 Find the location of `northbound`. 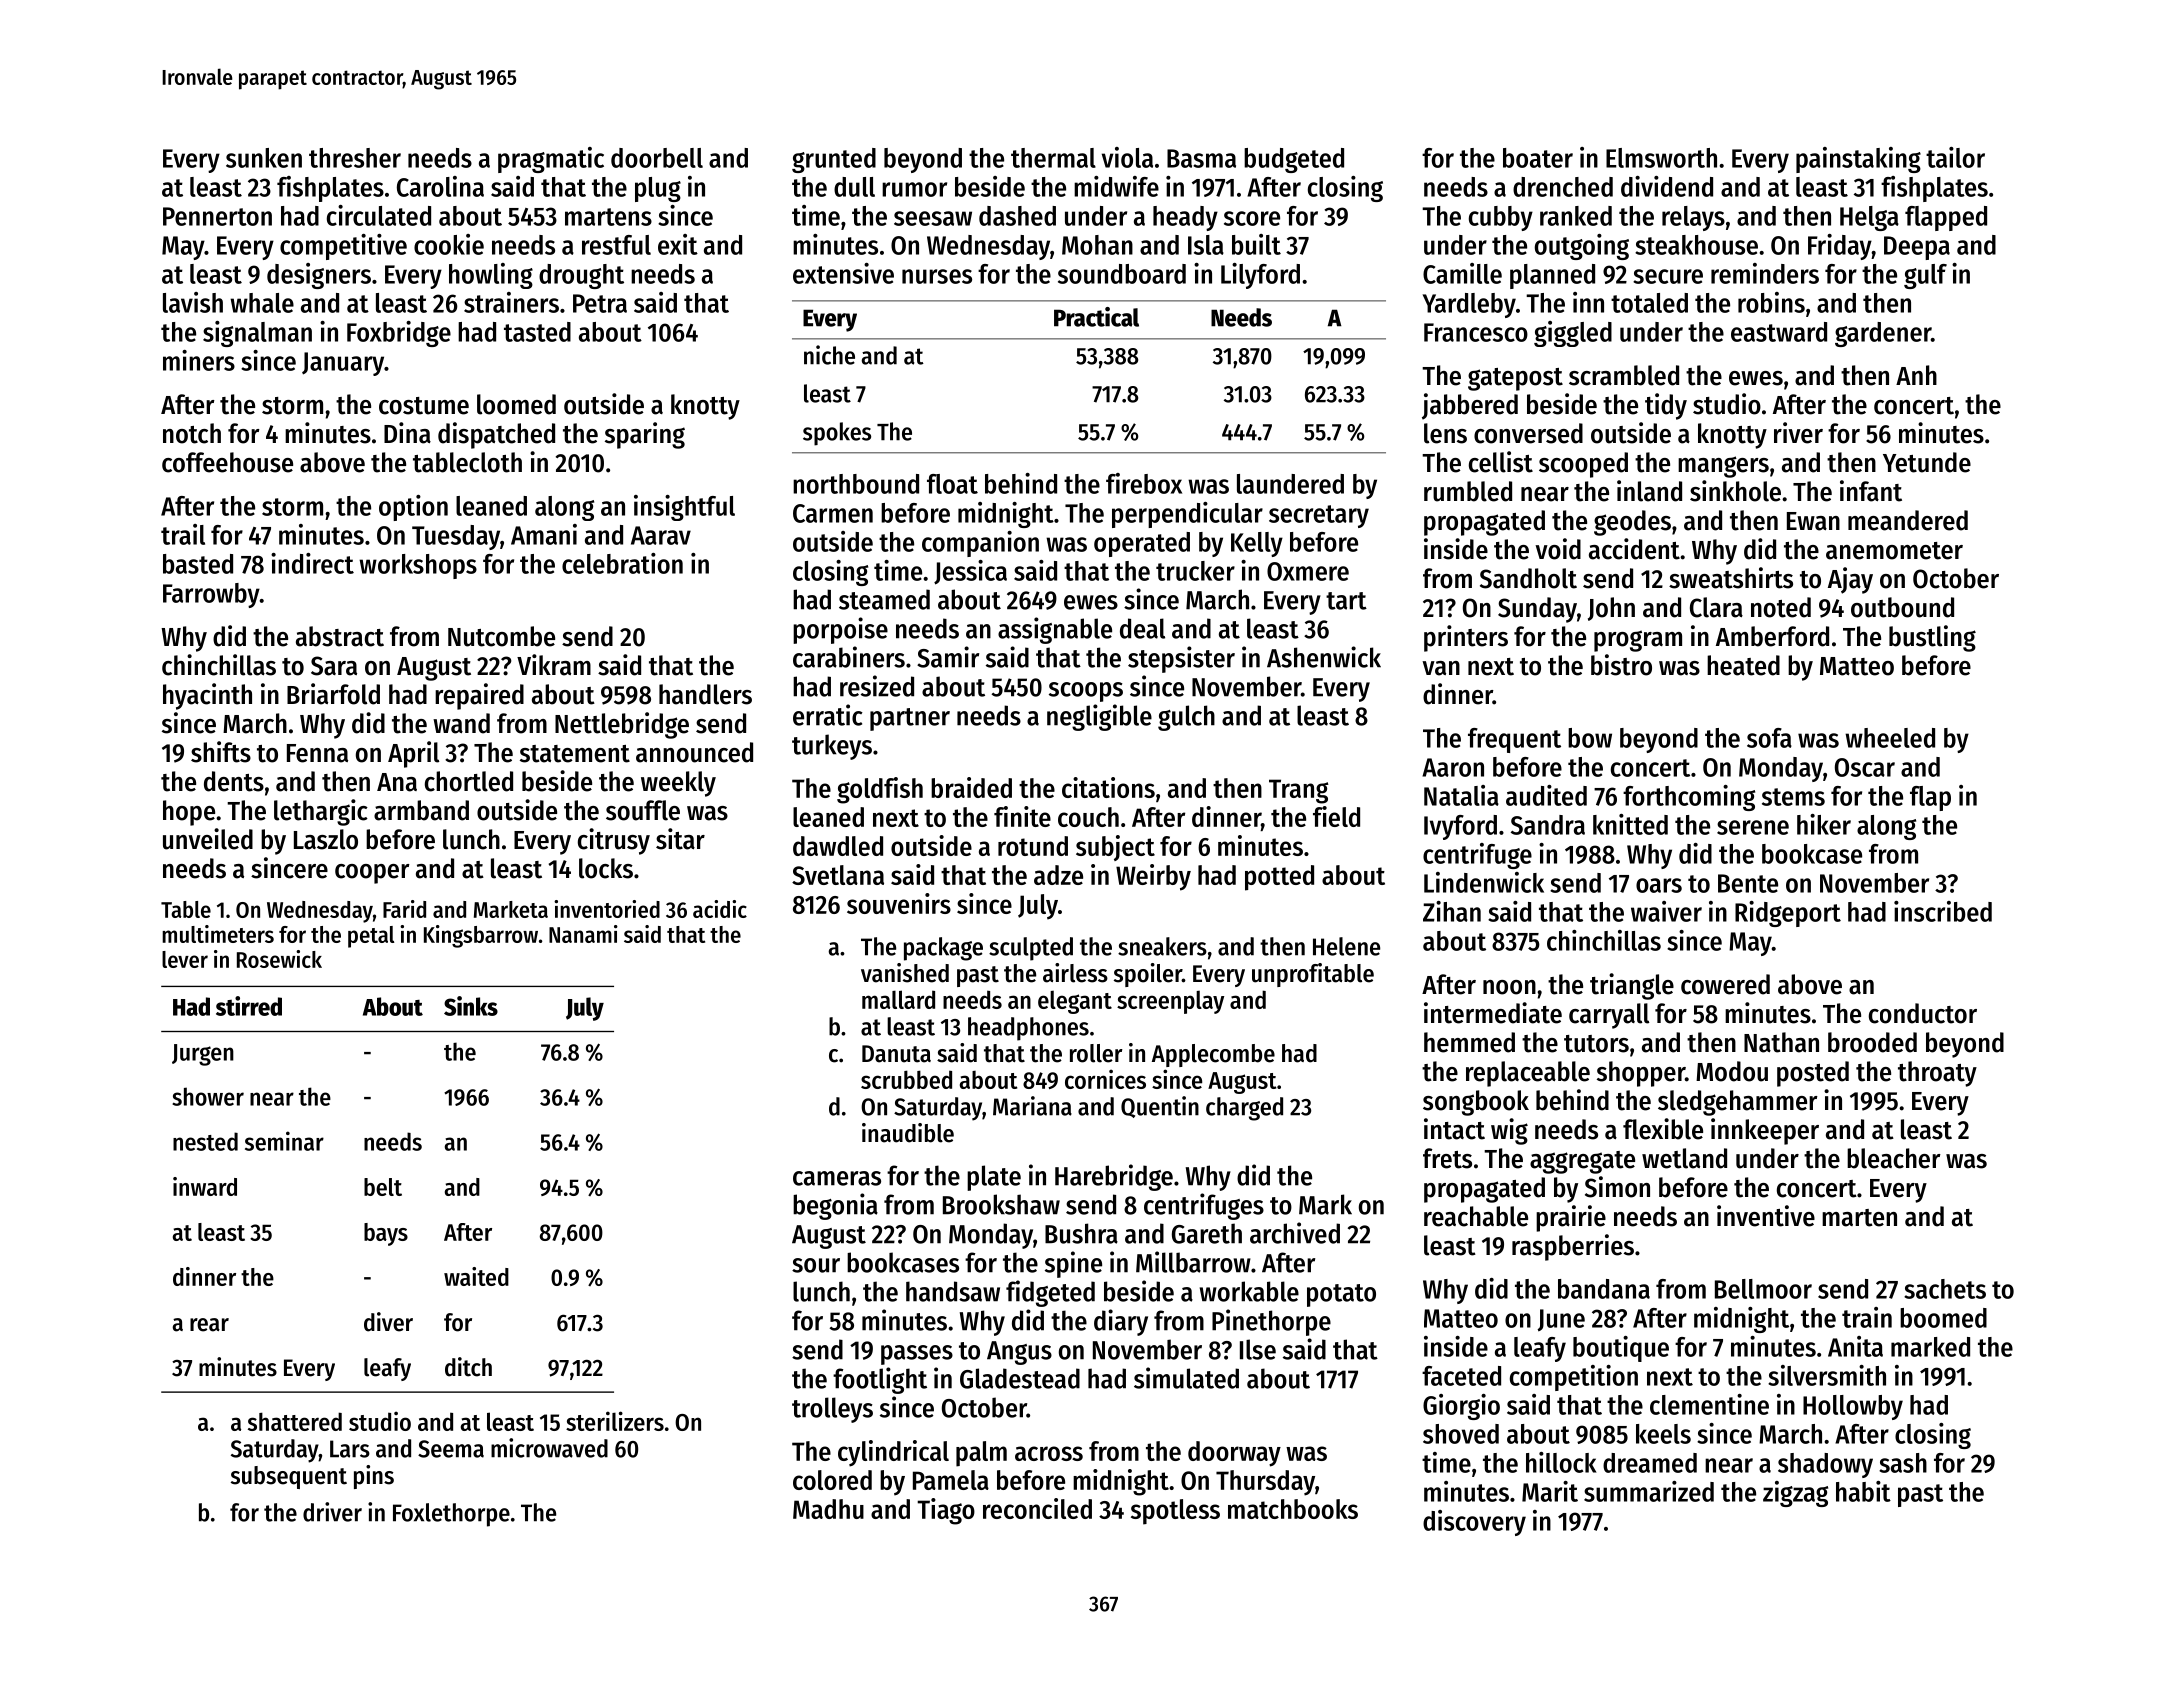

northbound is located at coordinates (856, 484).
